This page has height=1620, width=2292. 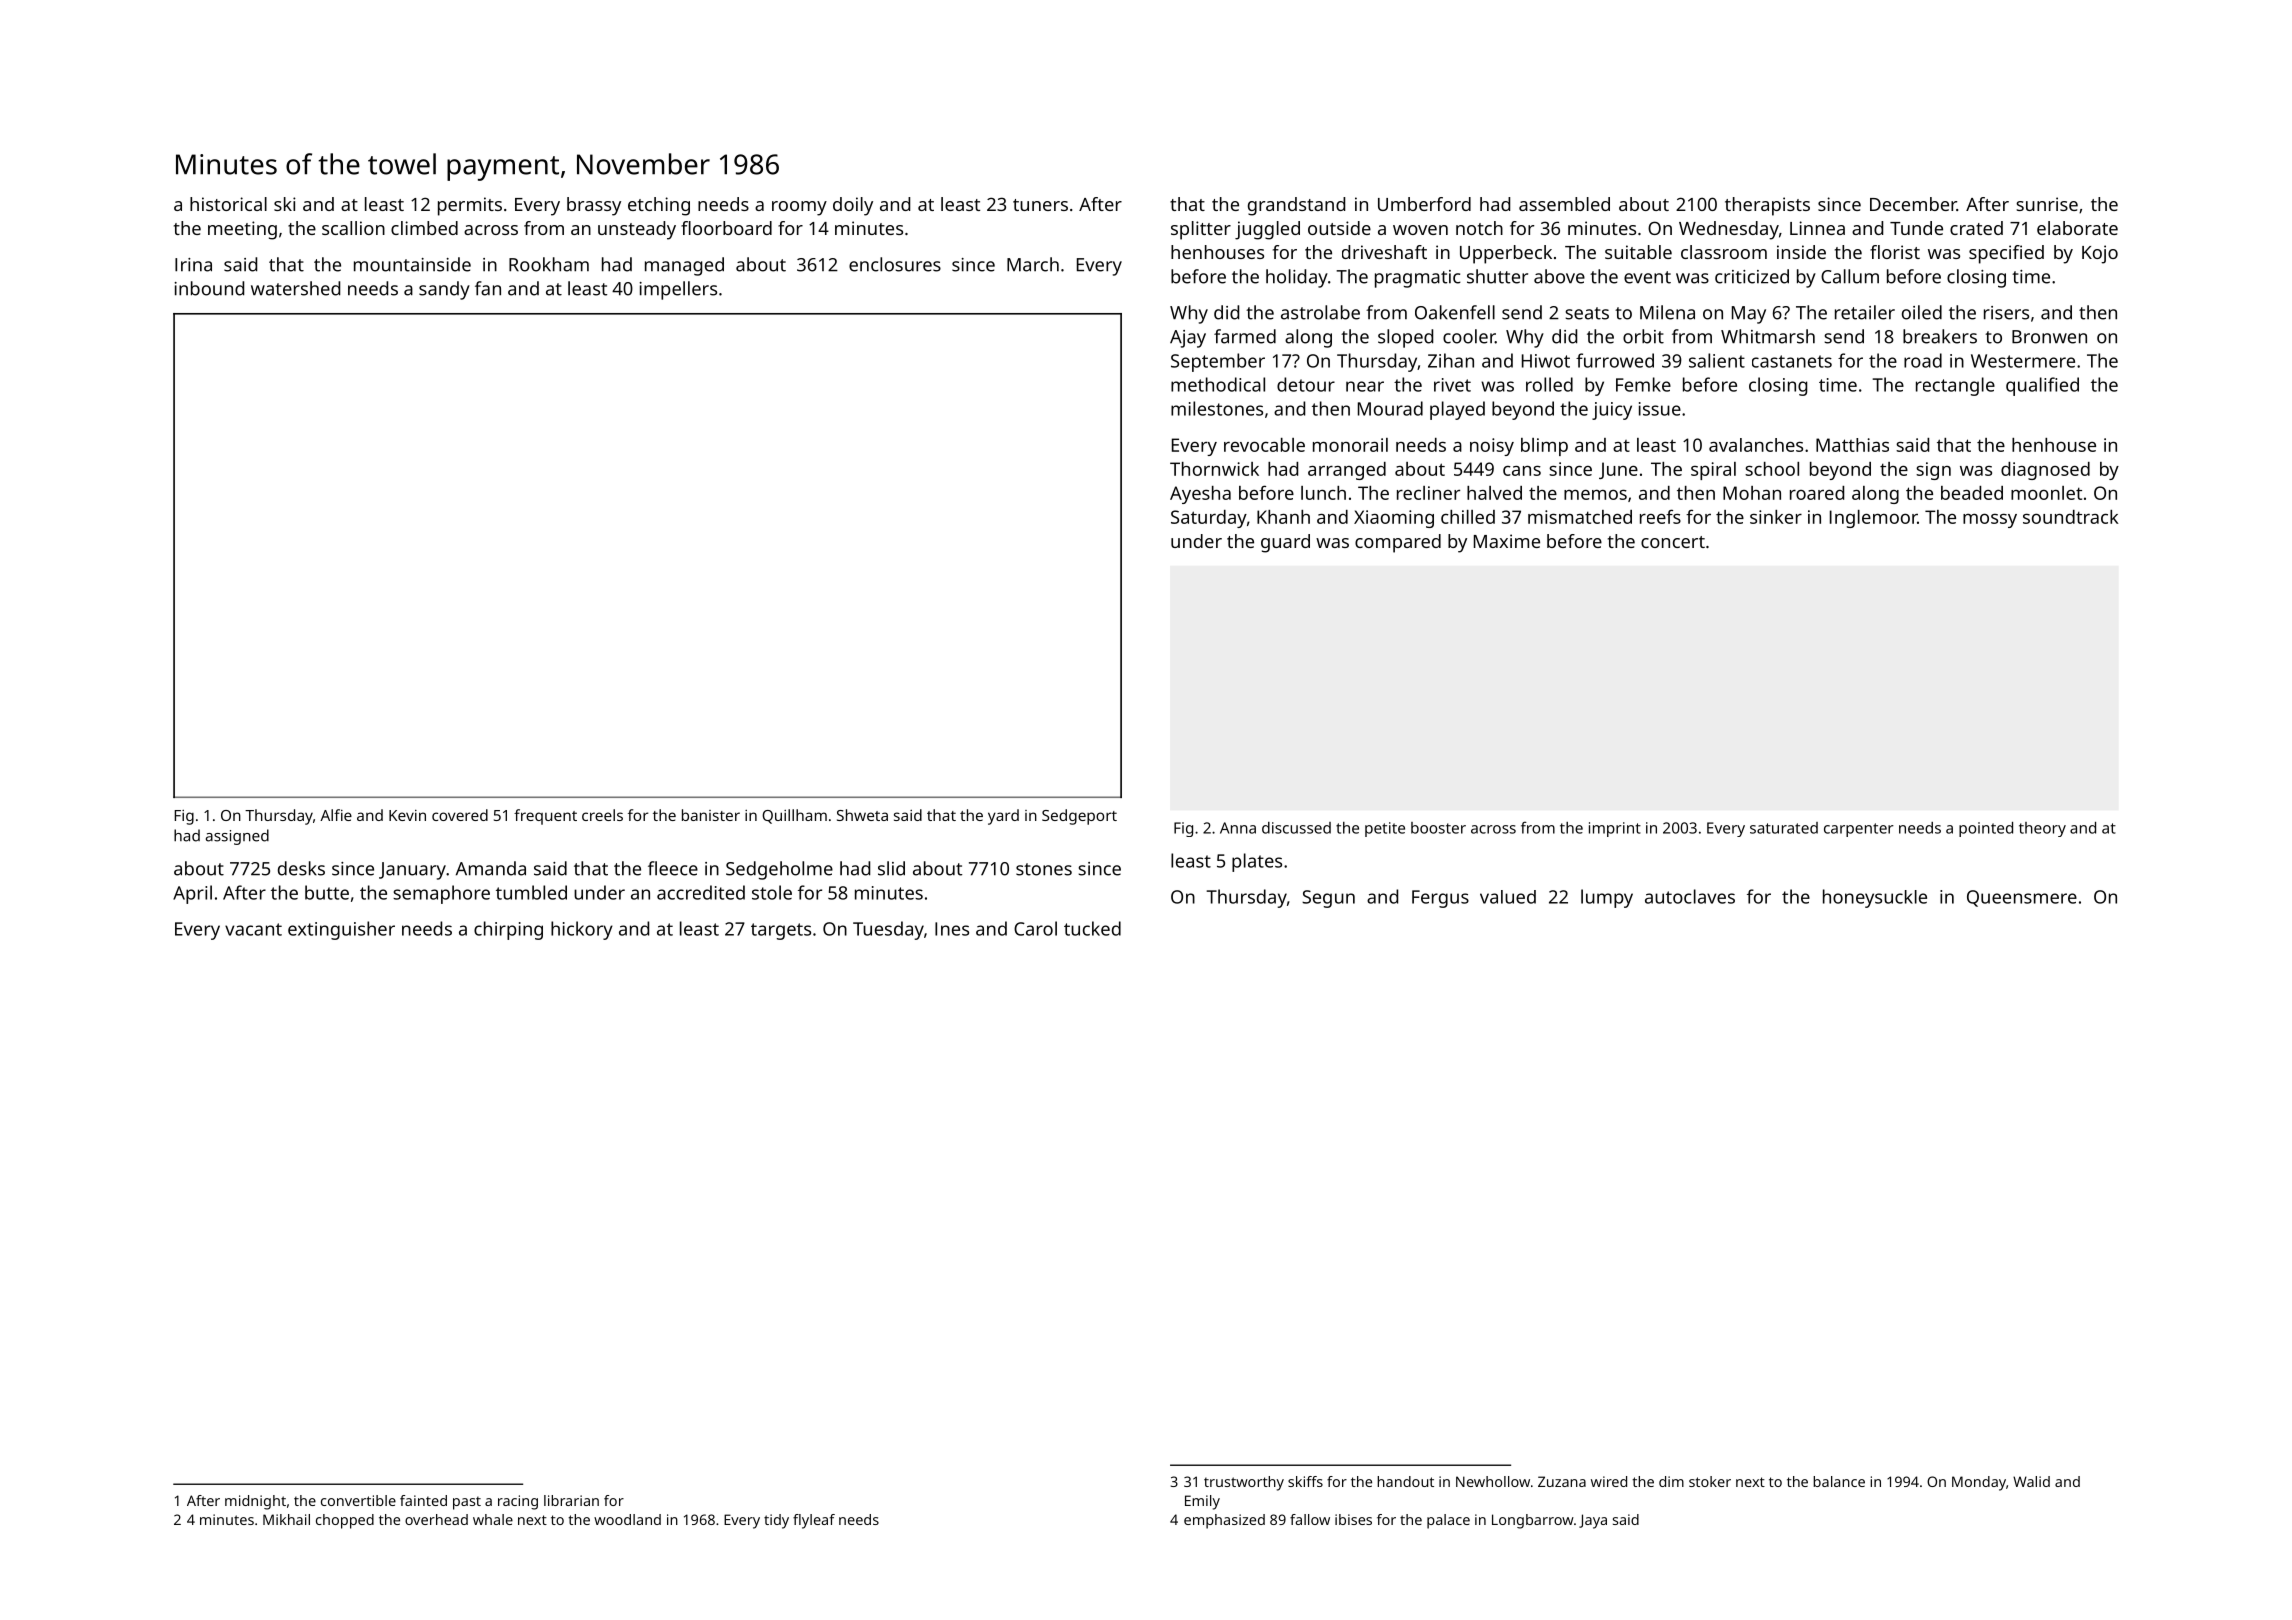 What do you see at coordinates (1285, 543) in the page?
I see `guard` at bounding box center [1285, 543].
